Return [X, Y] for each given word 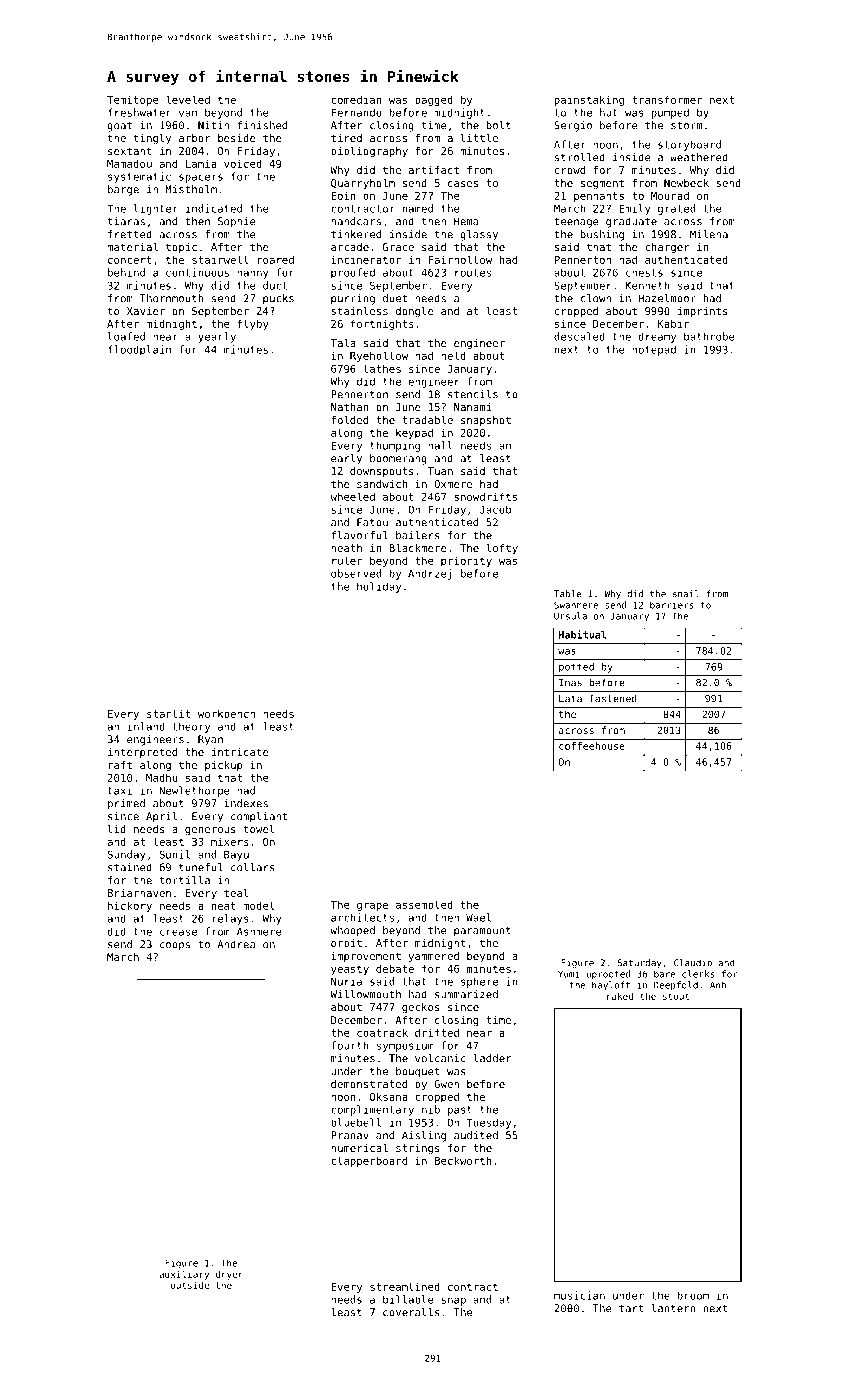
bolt [499, 125]
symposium [405, 1046]
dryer [229, 1275]
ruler [347, 560]
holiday [379, 587]
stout [676, 996]
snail [686, 594]
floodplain [139, 350]
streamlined [405, 1286]
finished [262, 125]
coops [175, 946]
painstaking [589, 100]
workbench [226, 714]
